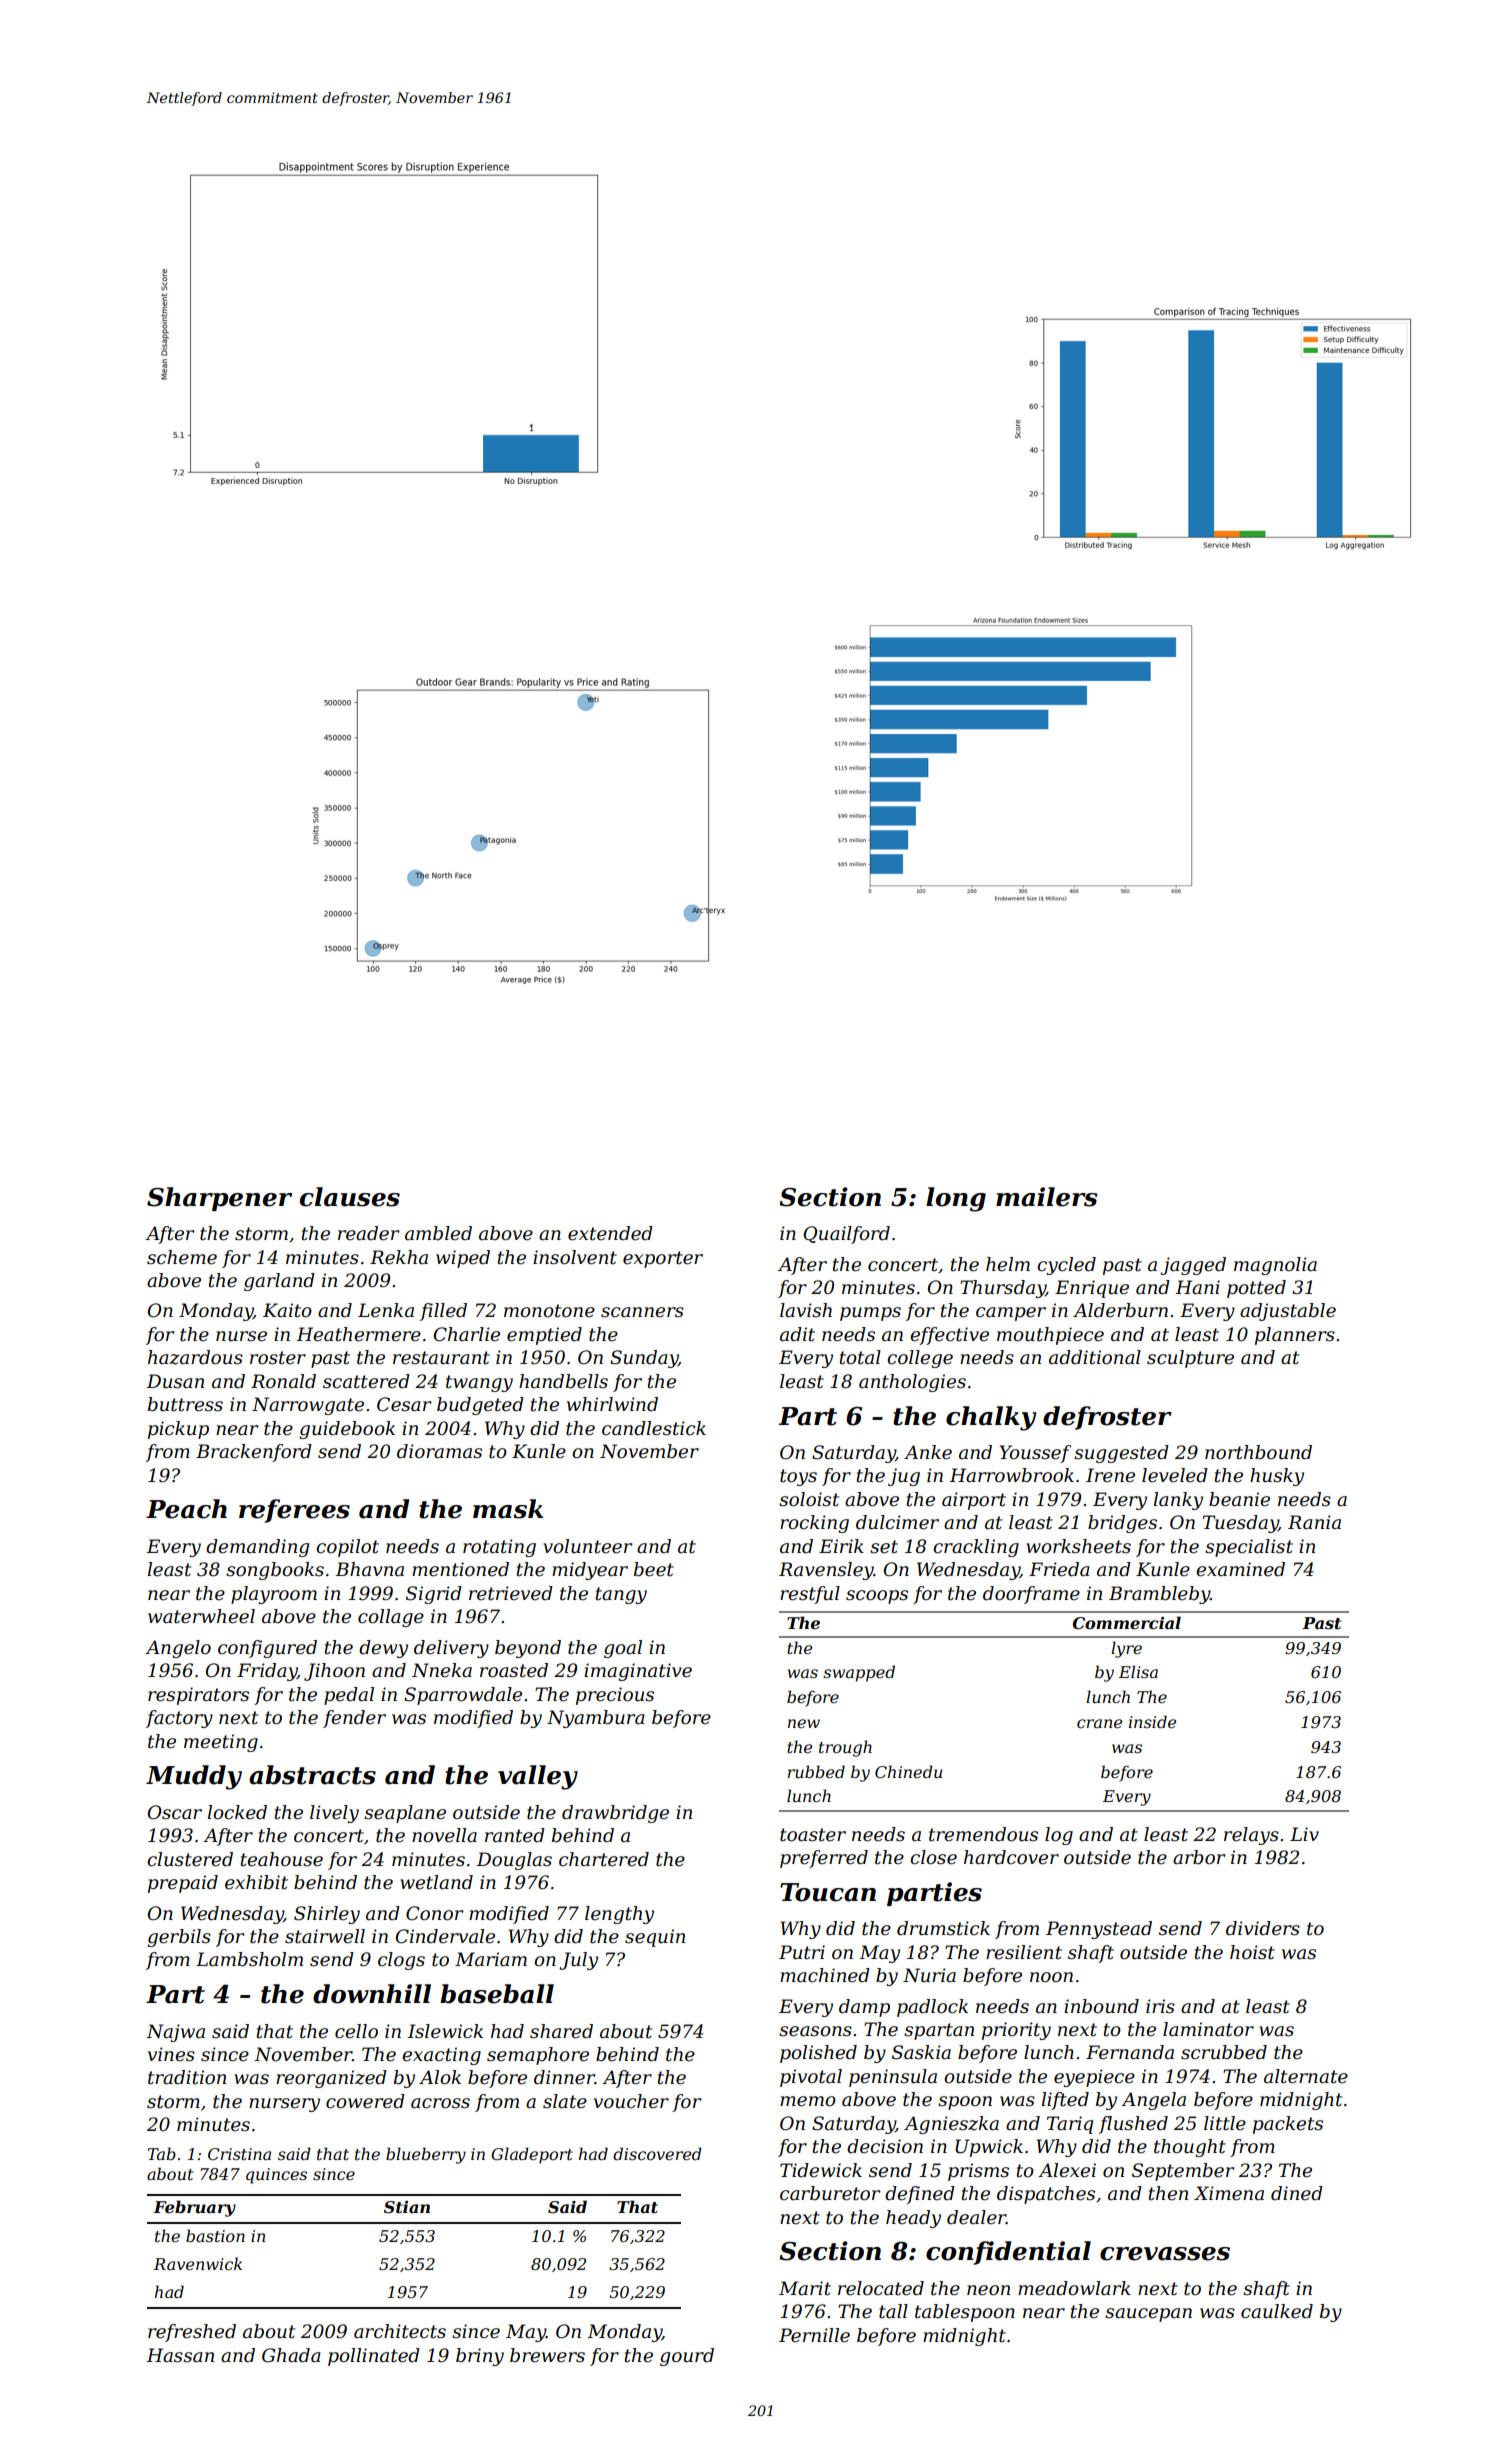 This document has width=1496, height=2464. I want to click on long, so click(956, 1199).
